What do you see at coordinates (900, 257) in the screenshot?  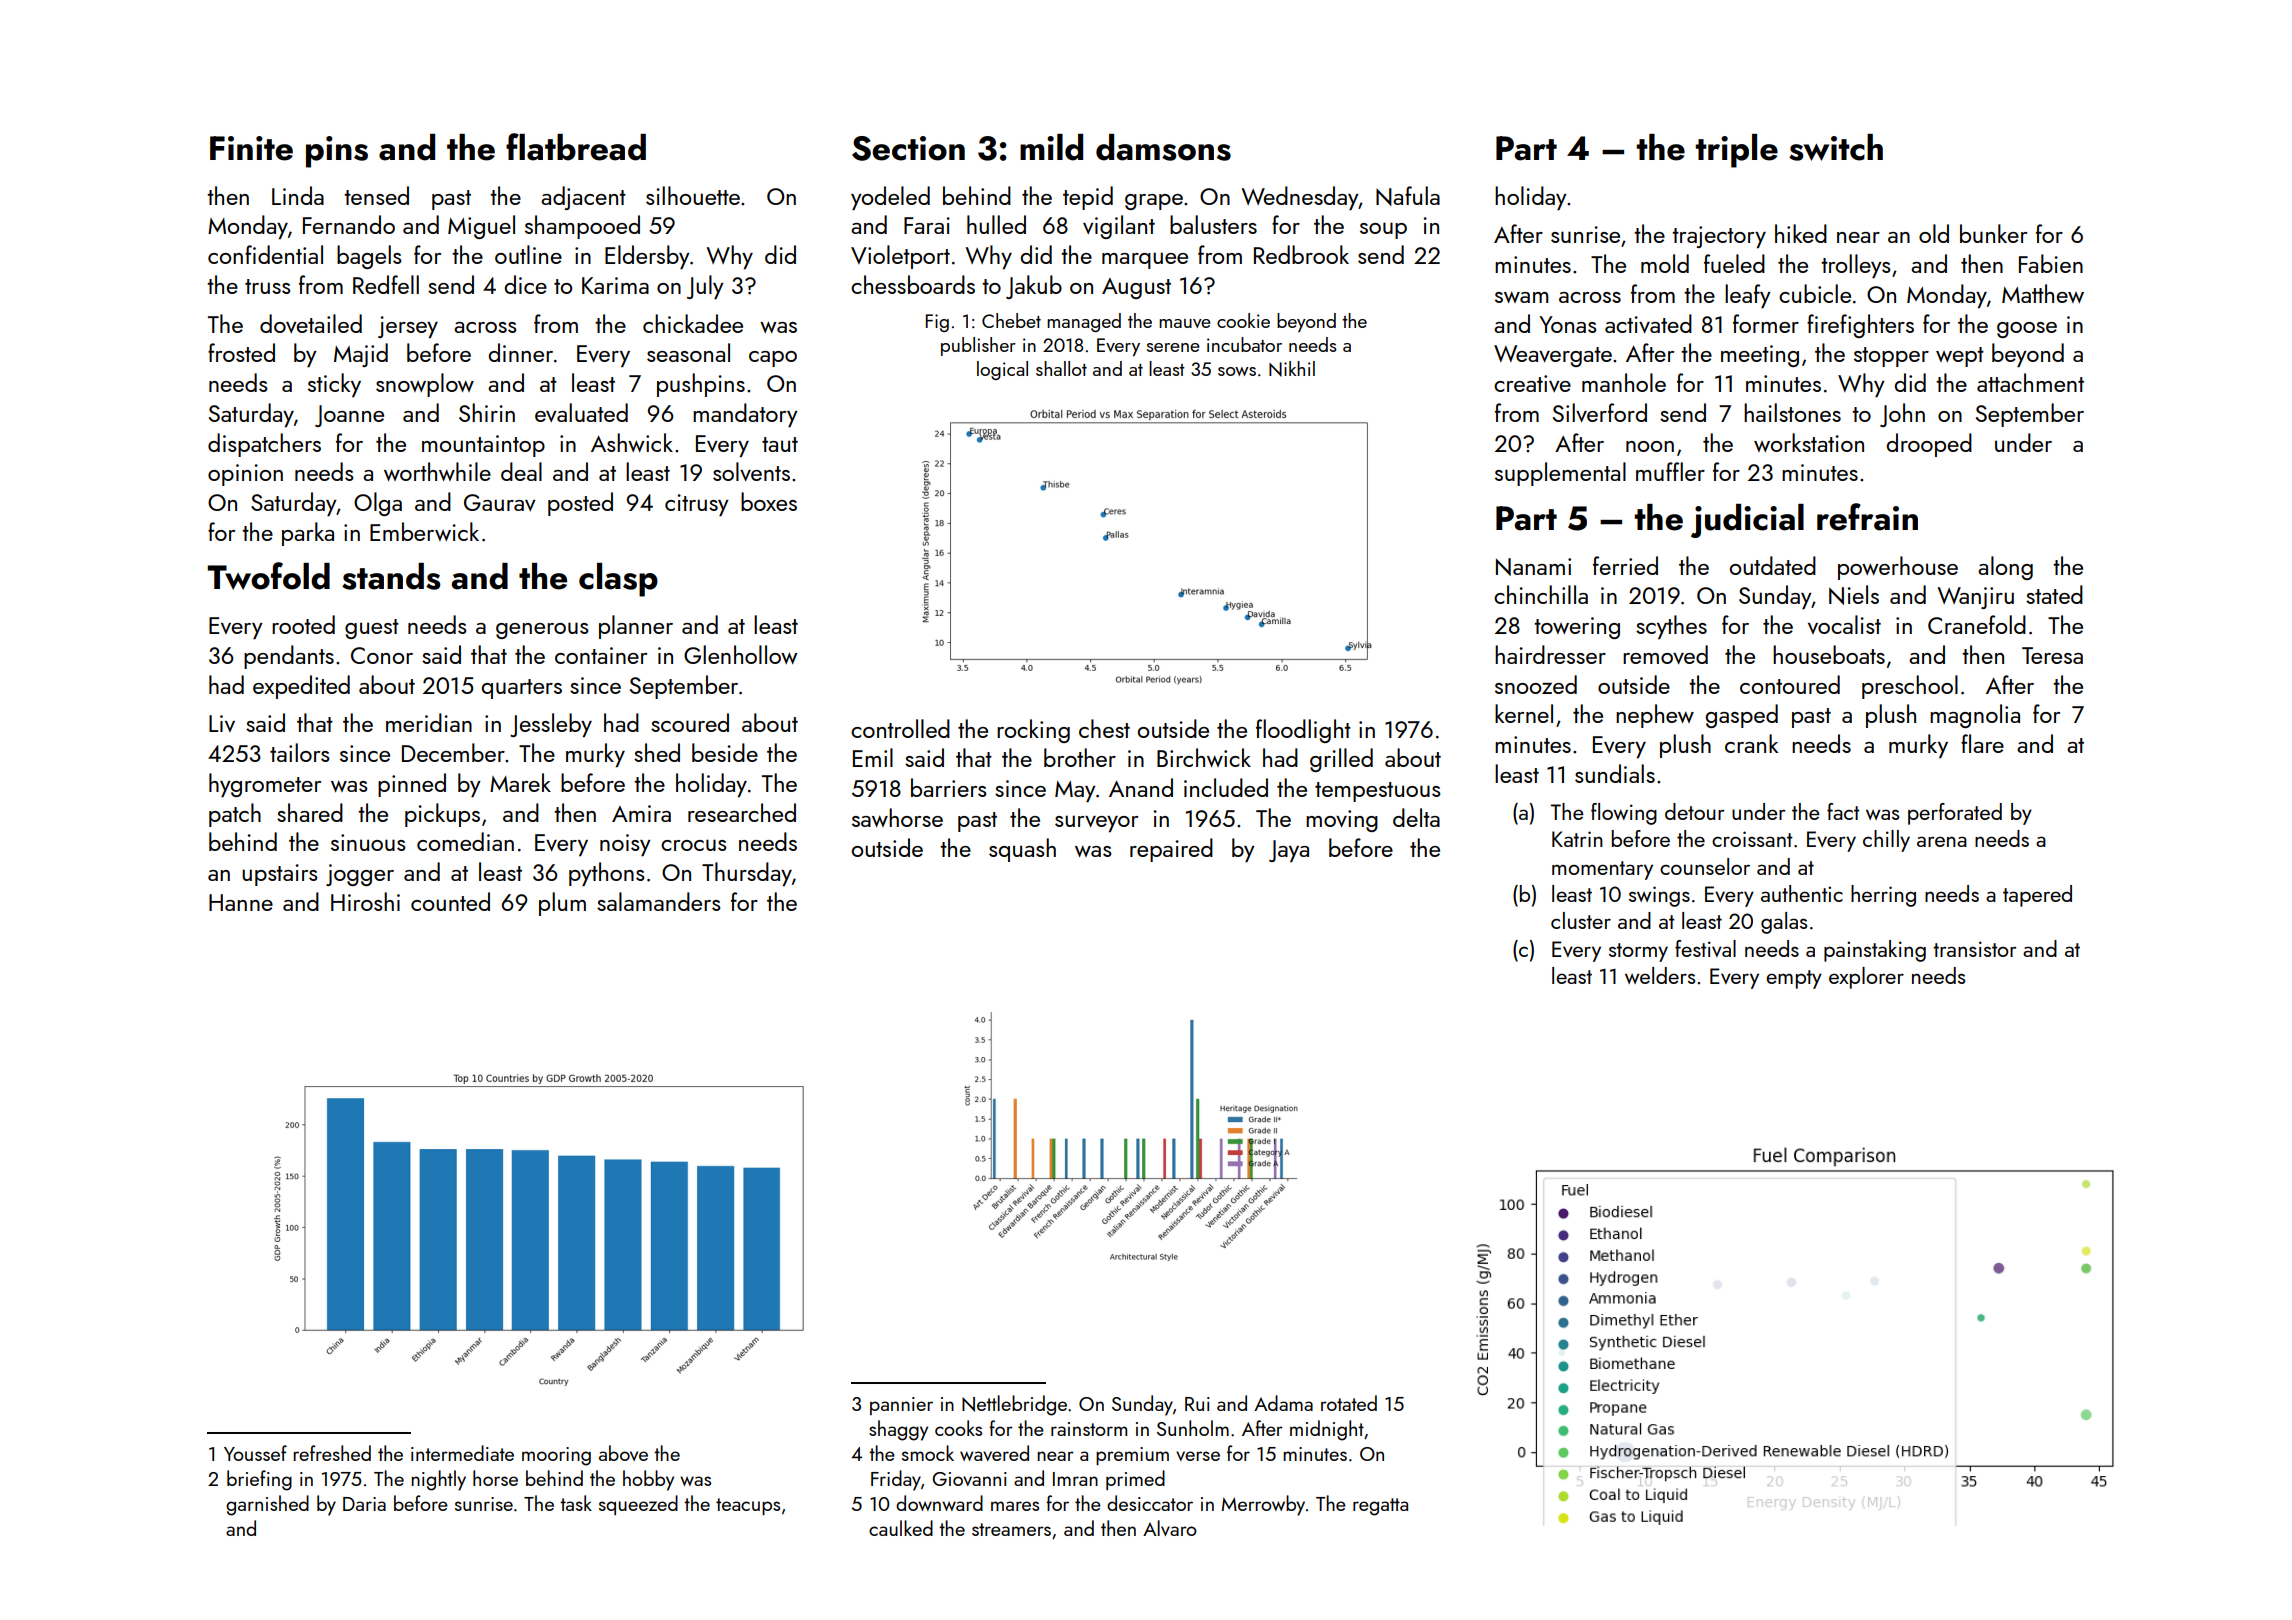 I see `Violetport` at bounding box center [900, 257].
